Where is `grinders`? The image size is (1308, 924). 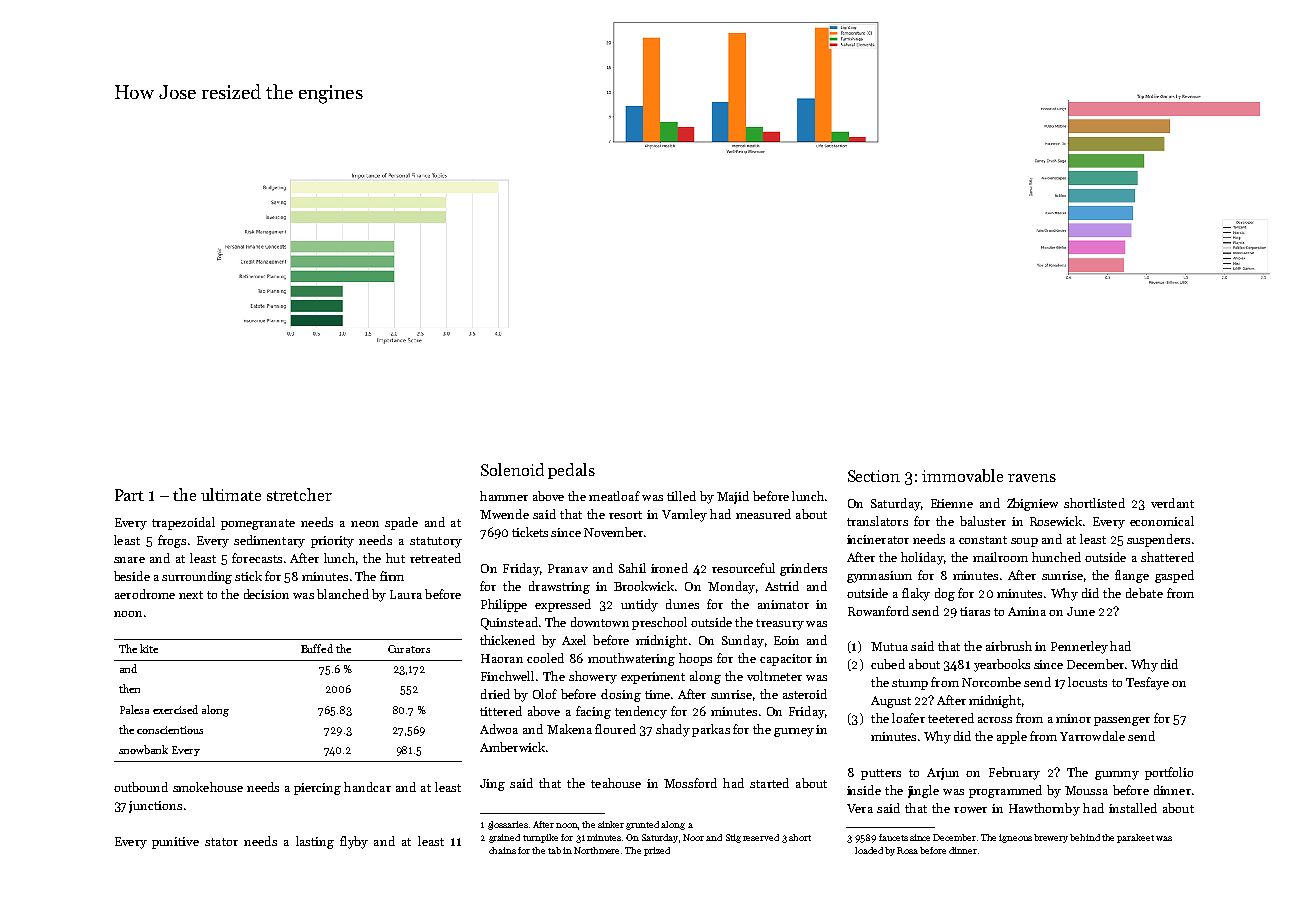 grinders is located at coordinates (803, 569).
